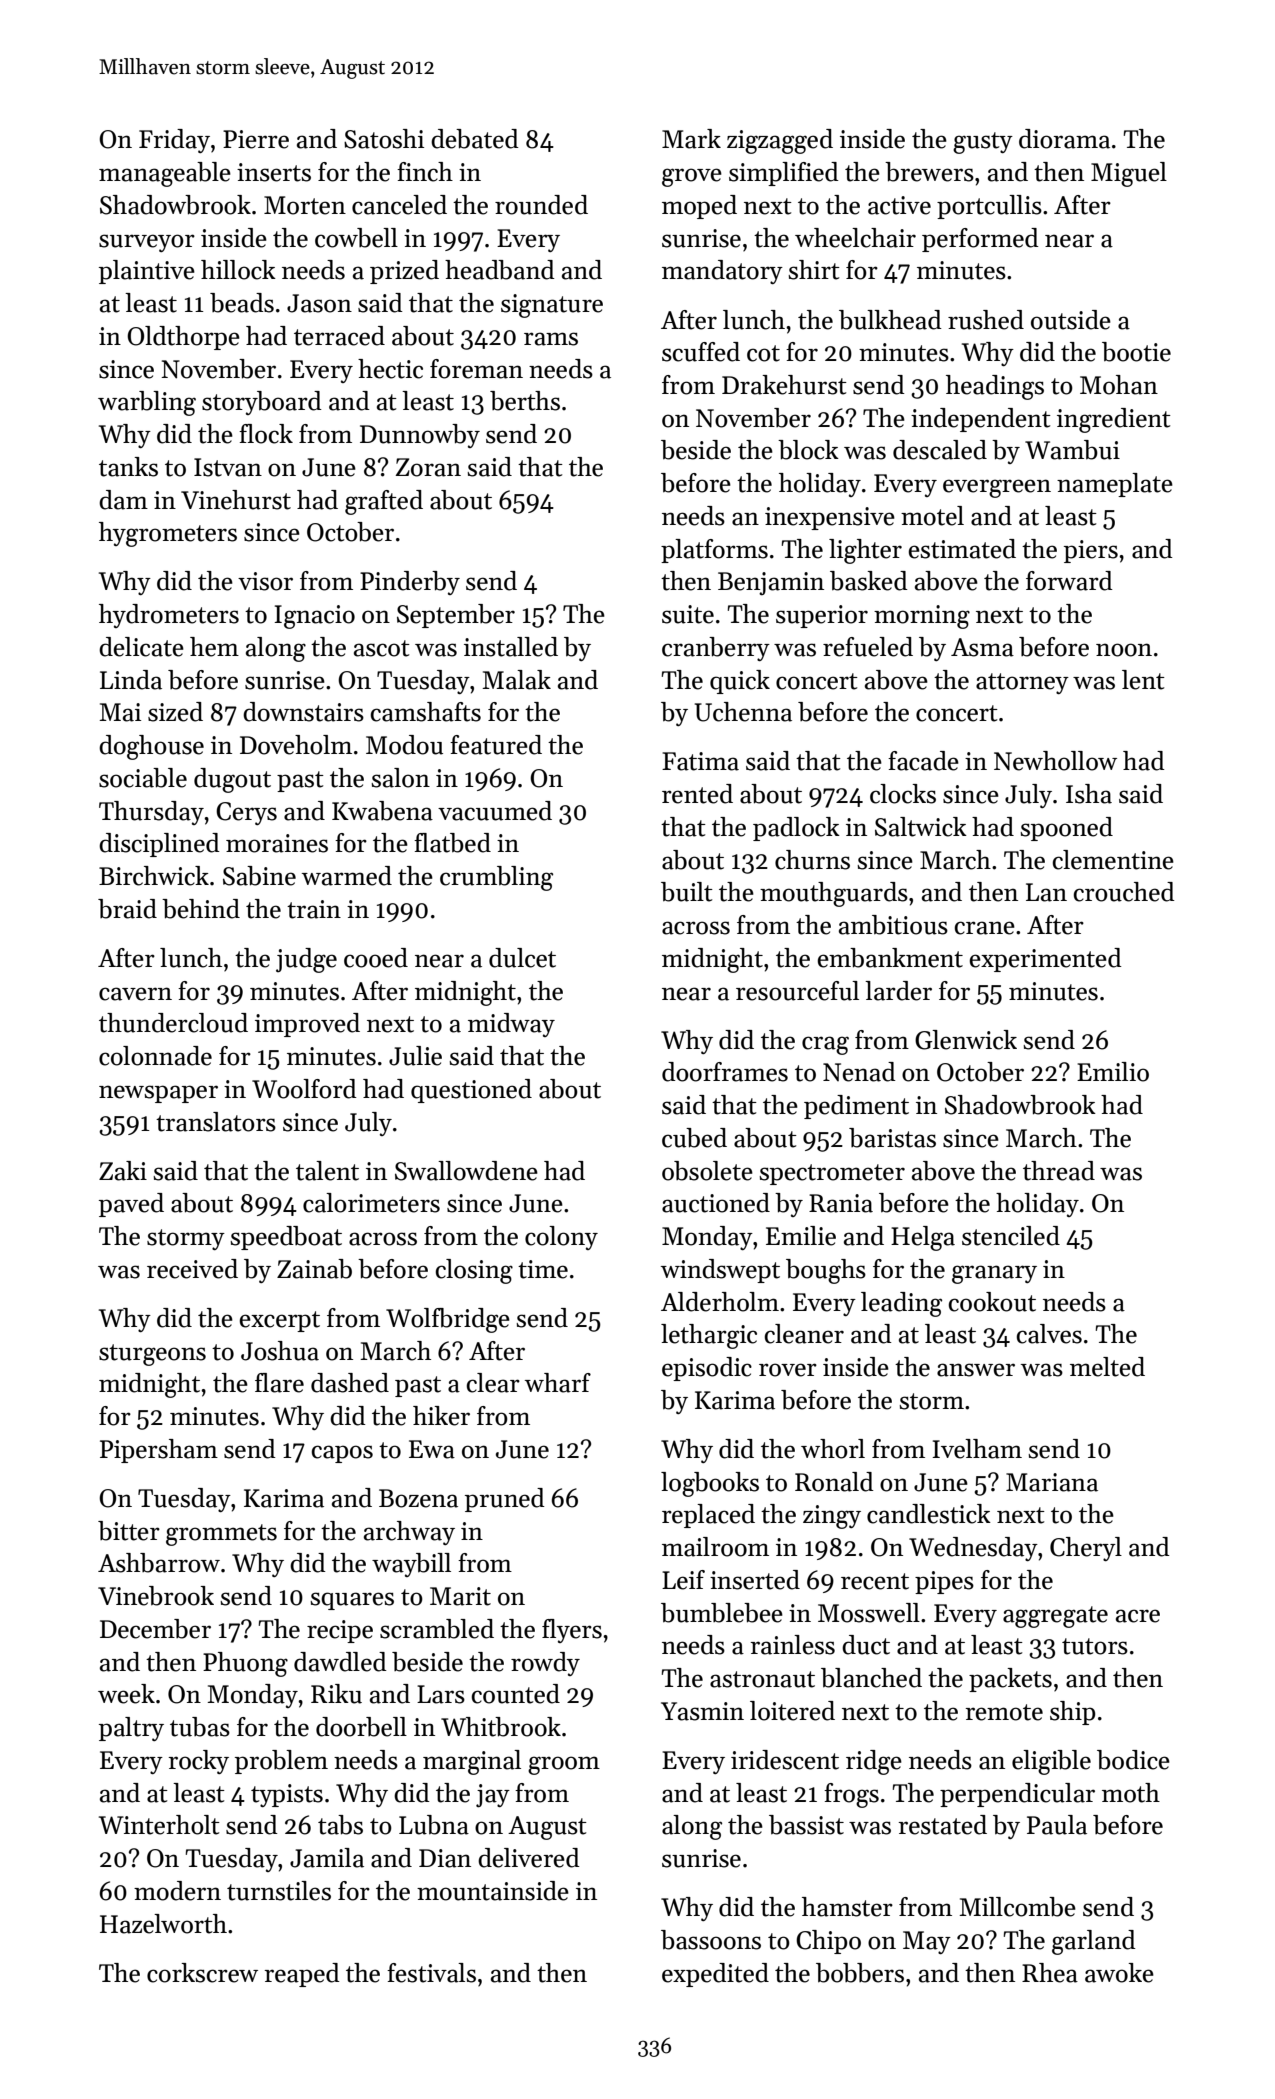  Describe the element at coordinates (780, 141) in the page. I see `zigzagged` at that location.
